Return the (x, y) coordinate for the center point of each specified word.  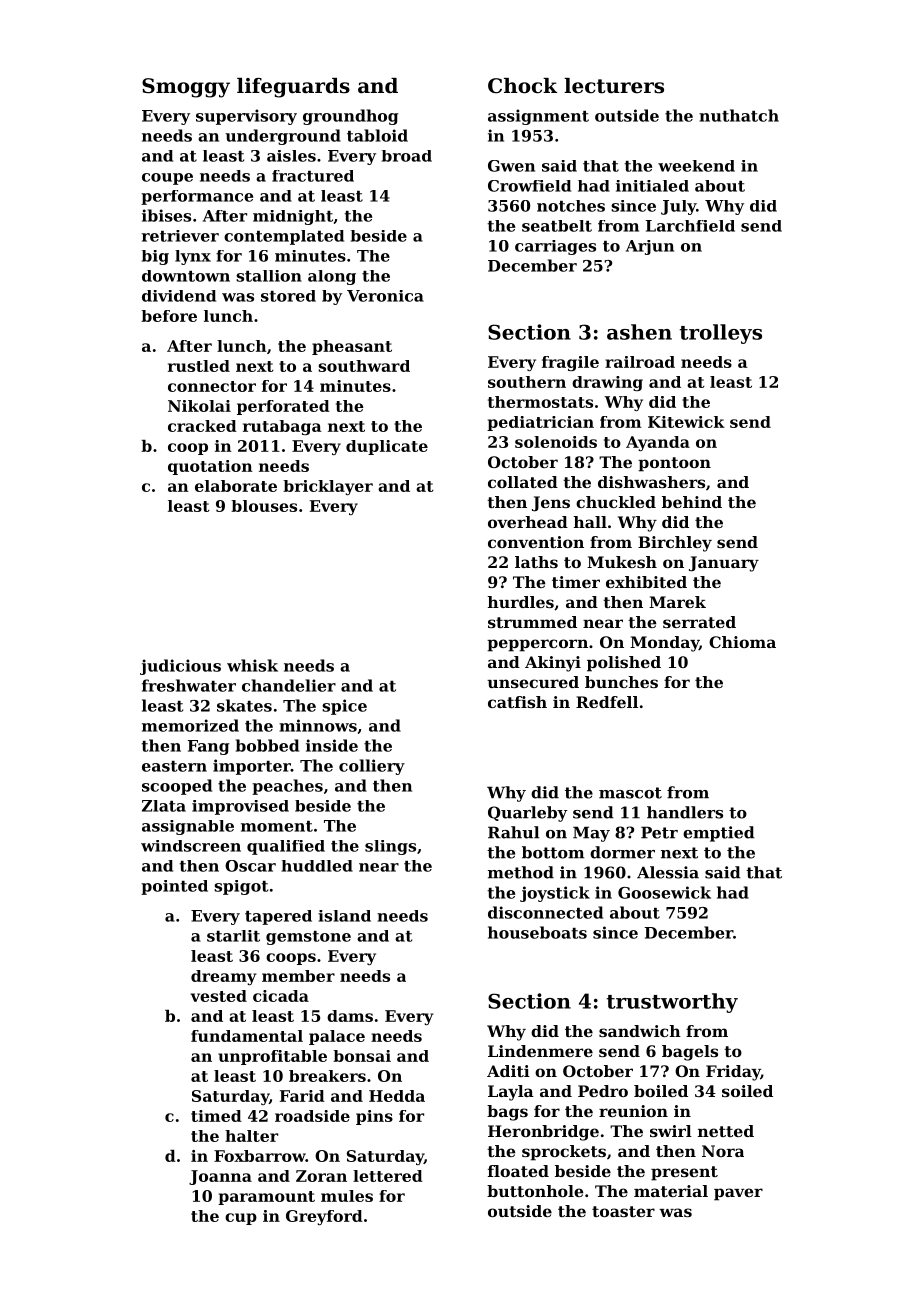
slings (390, 847)
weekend (696, 166)
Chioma (742, 642)
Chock (522, 86)
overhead (528, 522)
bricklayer (328, 487)
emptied (719, 834)
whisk (252, 665)
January (724, 564)
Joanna (220, 1177)
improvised (240, 807)
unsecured (533, 682)
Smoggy (186, 88)
